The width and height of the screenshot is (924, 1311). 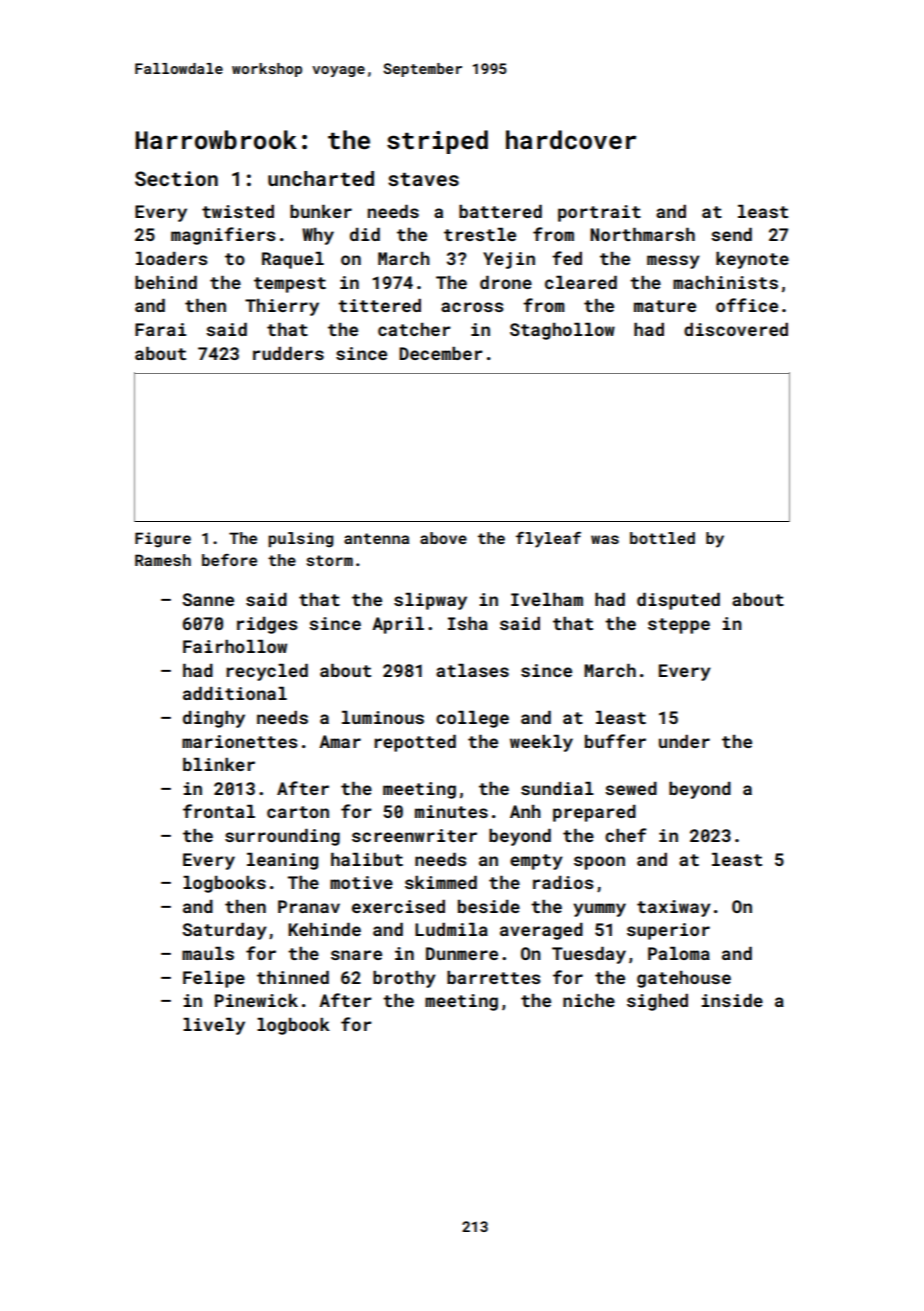 What do you see at coordinates (398, 625) in the screenshot?
I see `April` at bounding box center [398, 625].
